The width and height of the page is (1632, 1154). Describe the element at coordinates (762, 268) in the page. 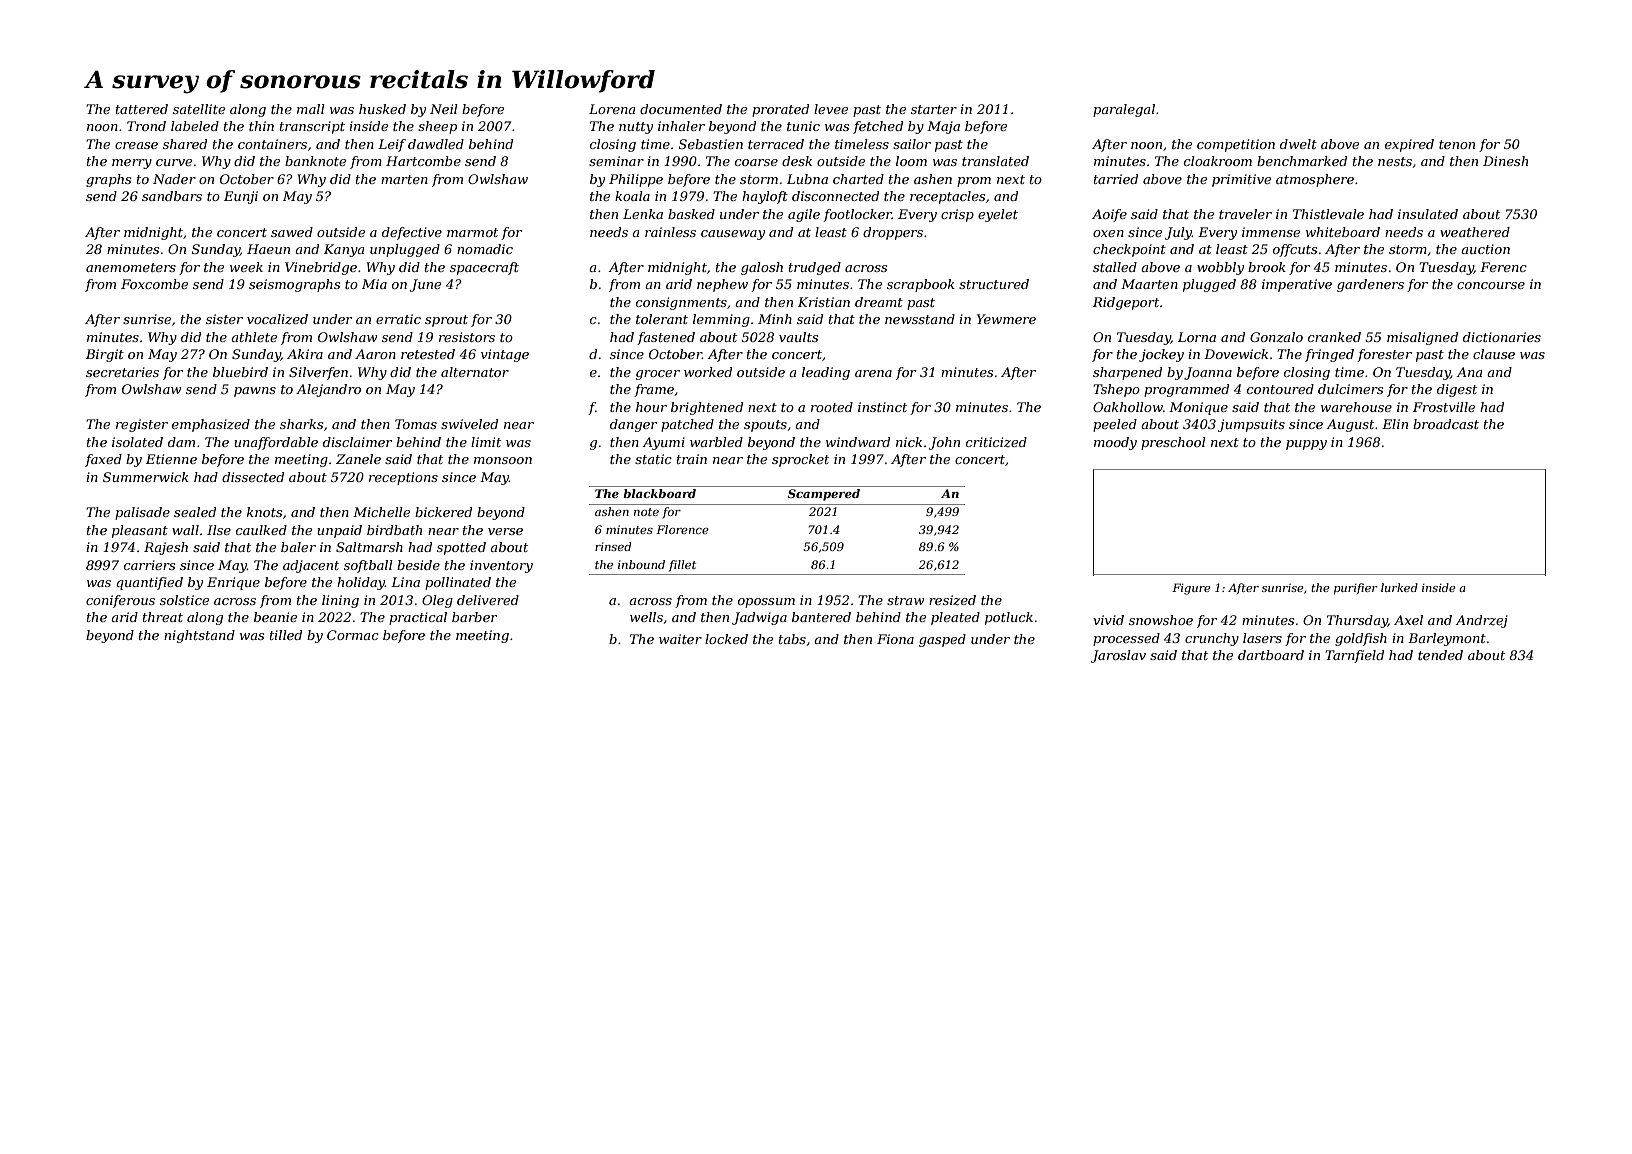

I see `galosh` at that location.
